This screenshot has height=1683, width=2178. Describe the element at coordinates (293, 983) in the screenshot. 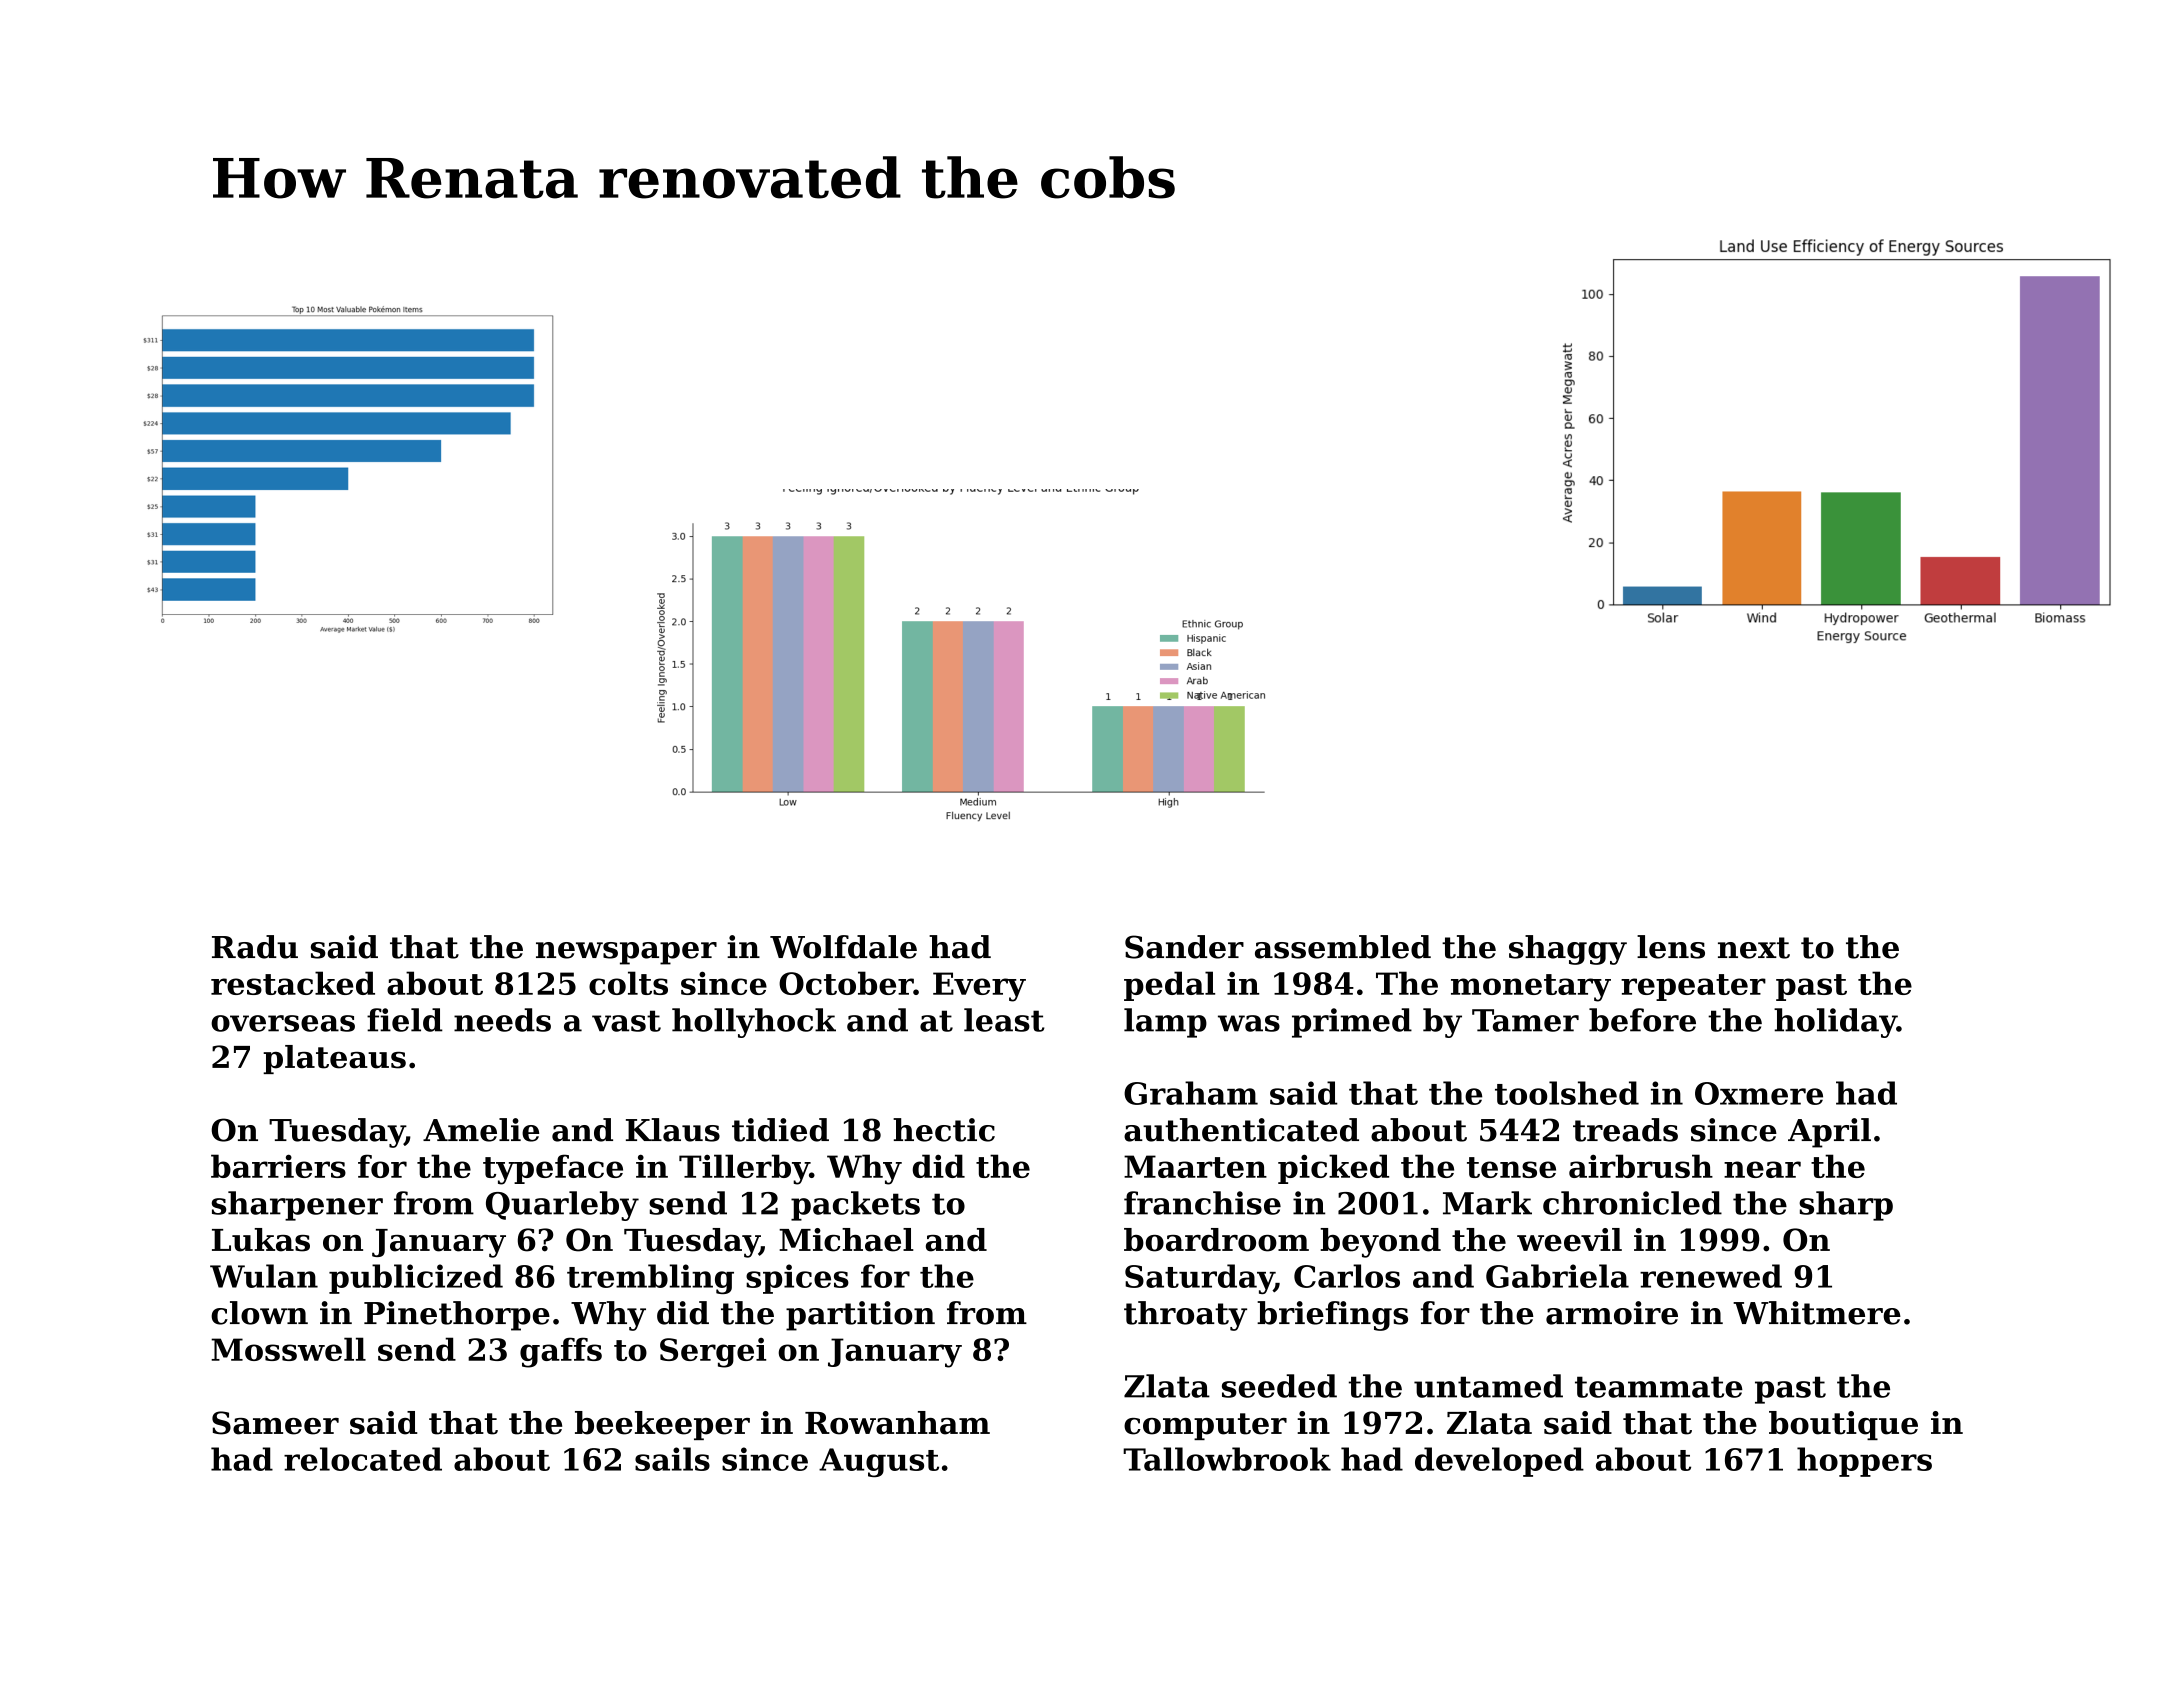

I see `restacked` at that location.
